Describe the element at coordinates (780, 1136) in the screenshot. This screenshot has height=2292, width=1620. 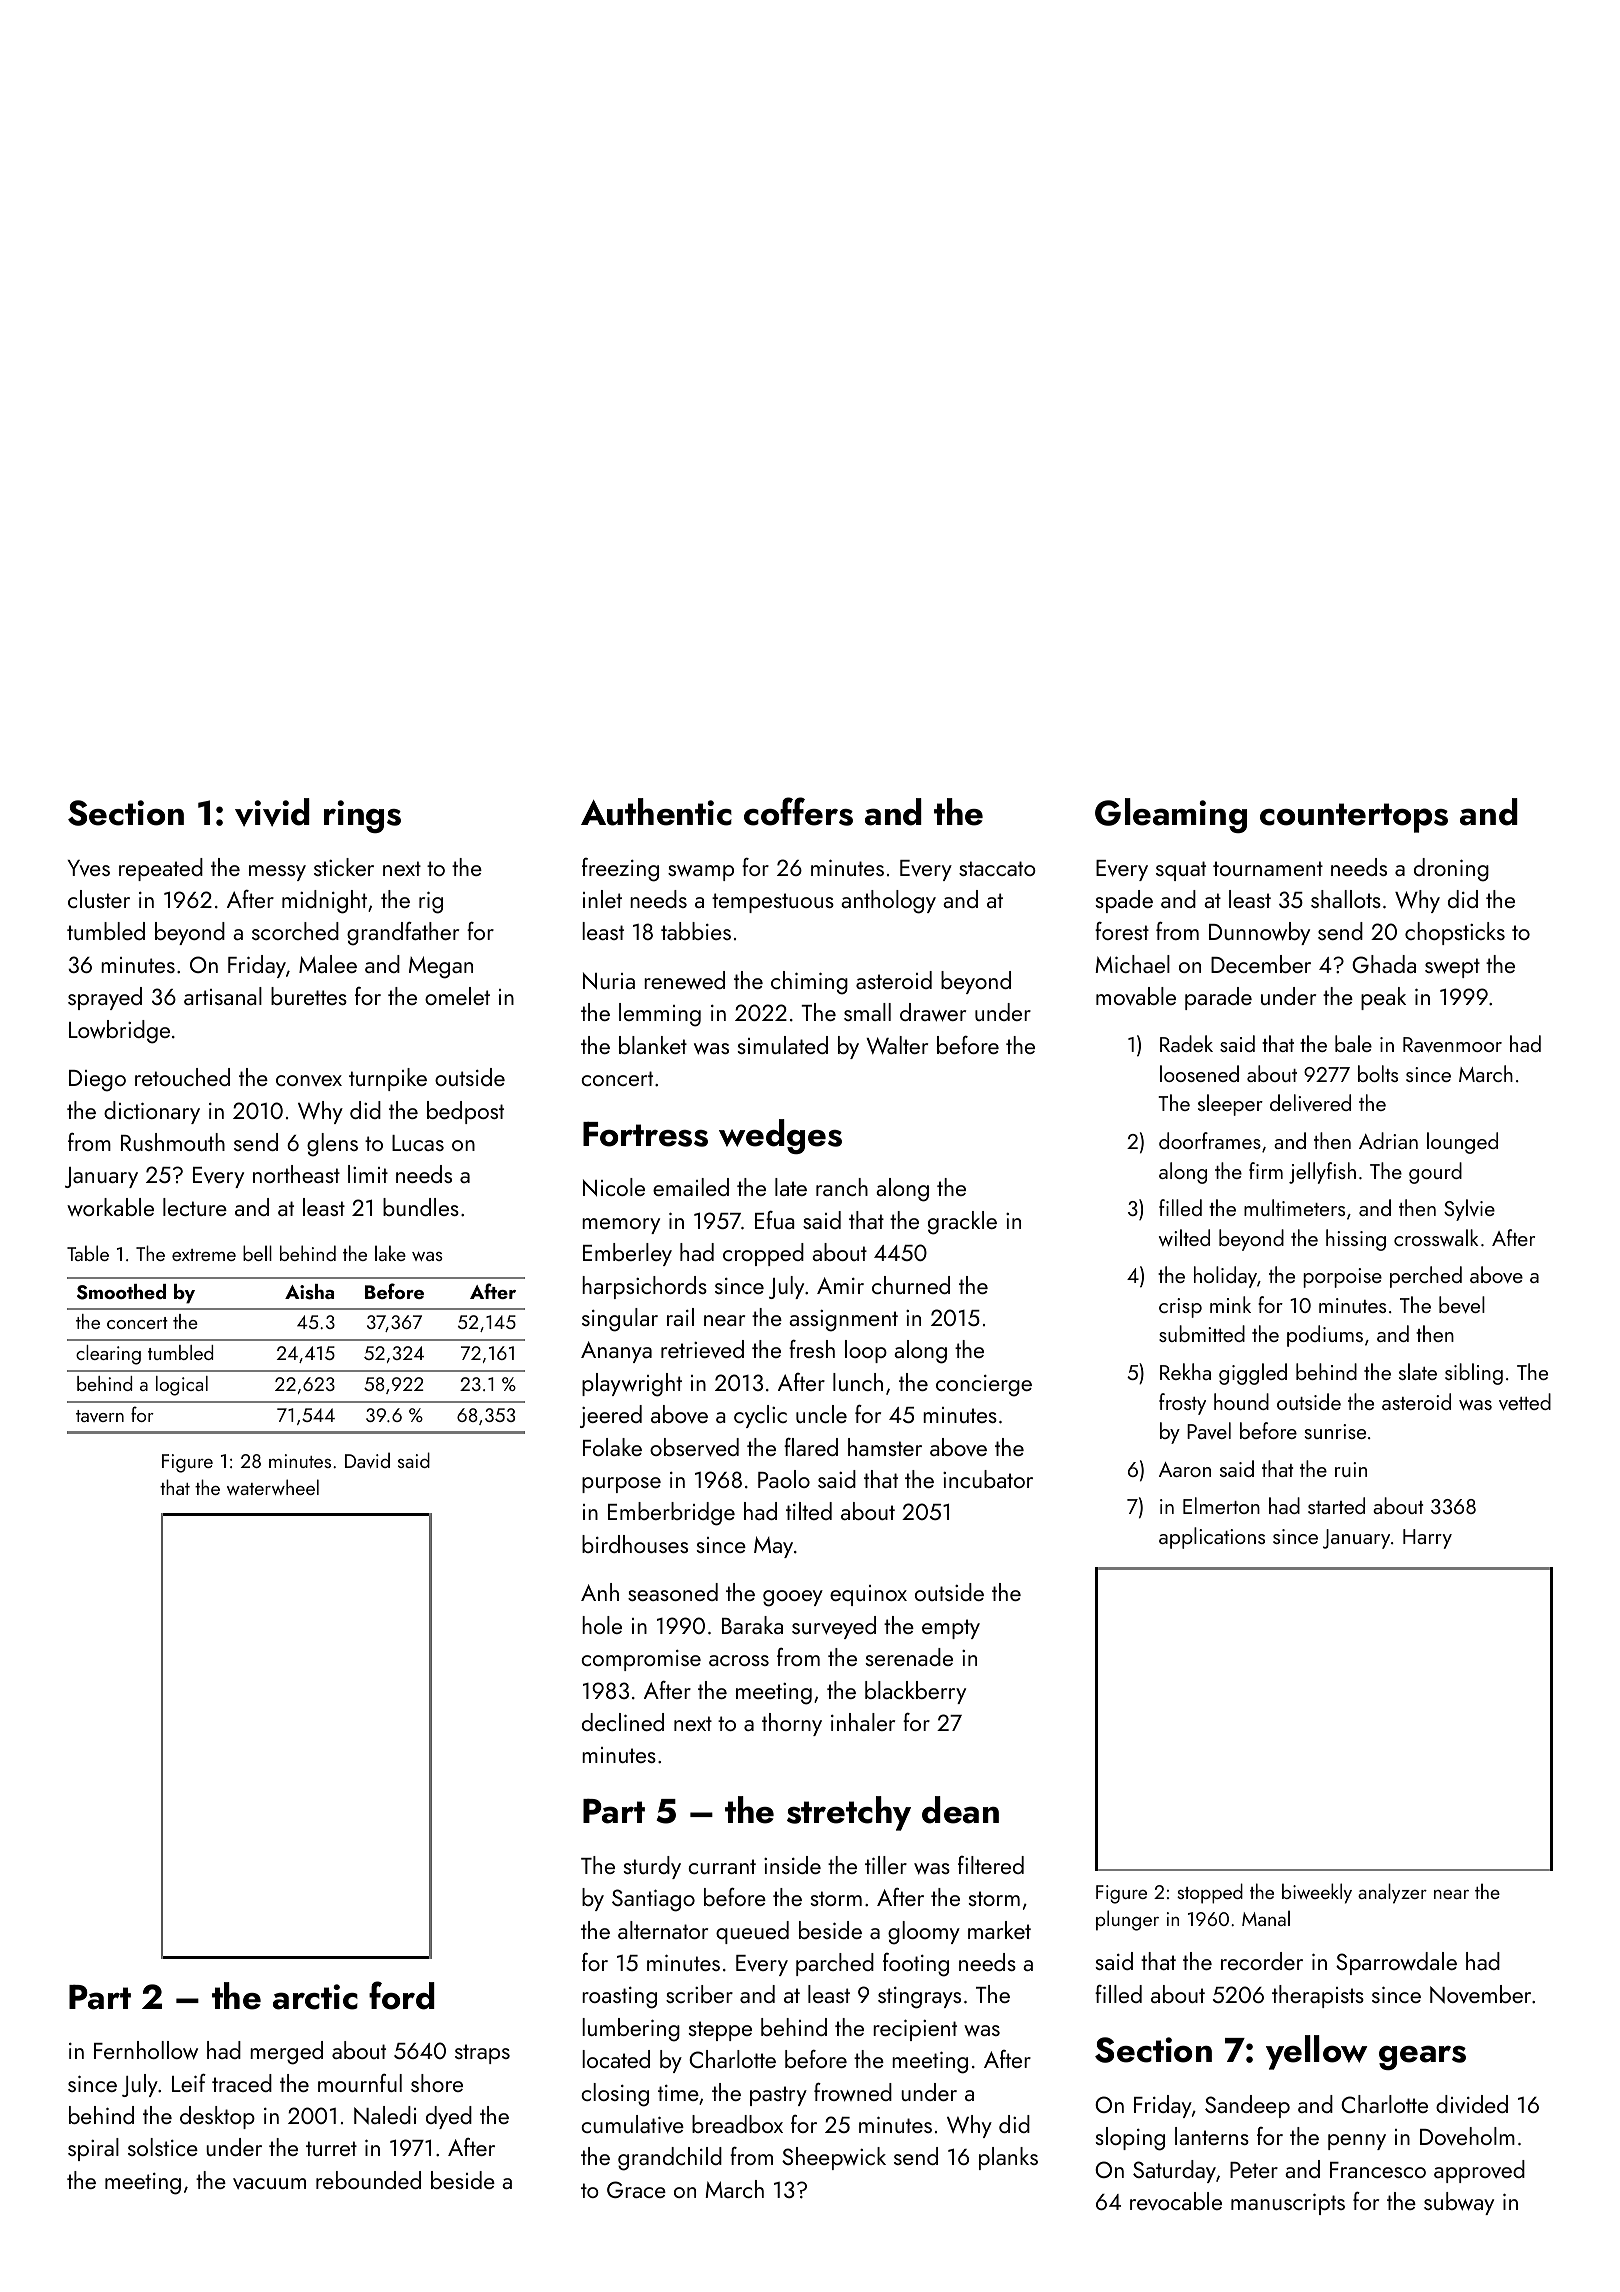
I see `wedges` at that location.
